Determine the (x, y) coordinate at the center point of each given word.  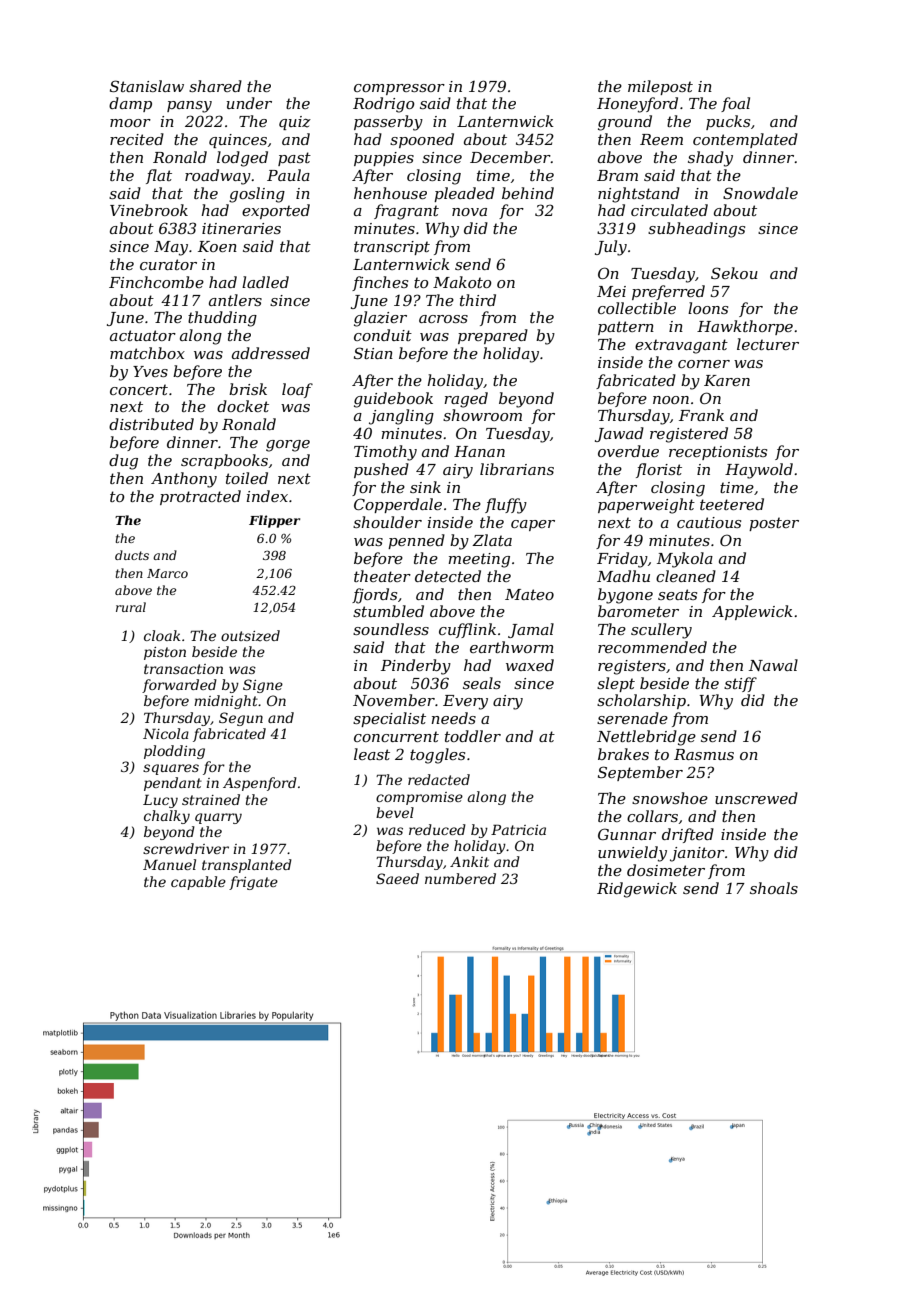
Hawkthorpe (745, 327)
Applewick (752, 612)
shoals (774, 888)
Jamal (531, 630)
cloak (162, 635)
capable (198, 883)
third (478, 300)
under (249, 103)
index (267, 496)
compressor (399, 89)
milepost (660, 87)
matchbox (147, 353)
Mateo (529, 594)
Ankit (469, 861)
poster (774, 524)
